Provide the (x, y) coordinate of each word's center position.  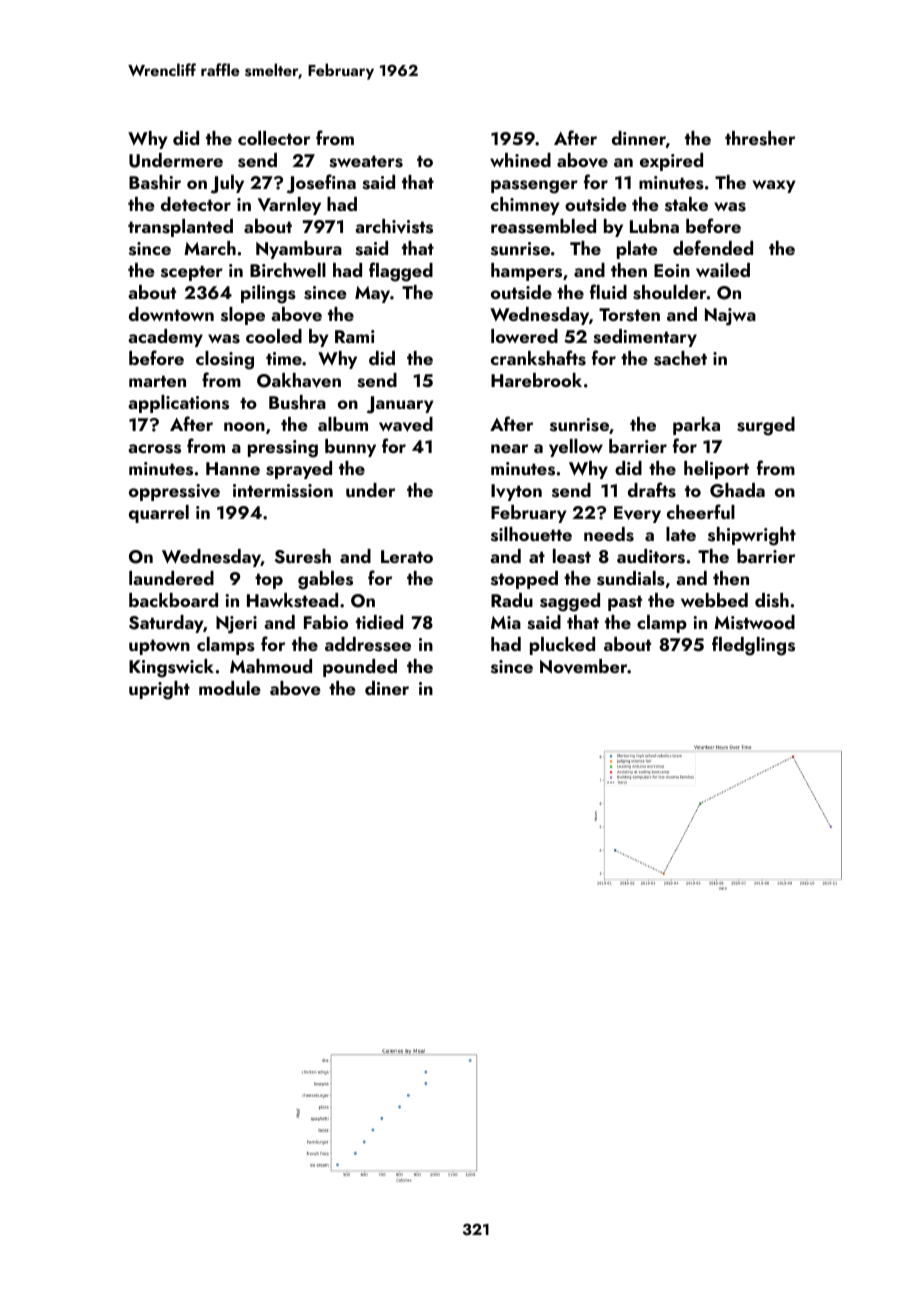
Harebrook (536, 380)
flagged (401, 272)
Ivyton (516, 492)
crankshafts (538, 358)
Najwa (730, 317)
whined (520, 160)
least (572, 556)
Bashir (155, 182)
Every (637, 514)
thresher (760, 138)
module (230, 688)
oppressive (174, 492)
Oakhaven (299, 380)
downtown (171, 314)
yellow (576, 448)
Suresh (303, 556)
